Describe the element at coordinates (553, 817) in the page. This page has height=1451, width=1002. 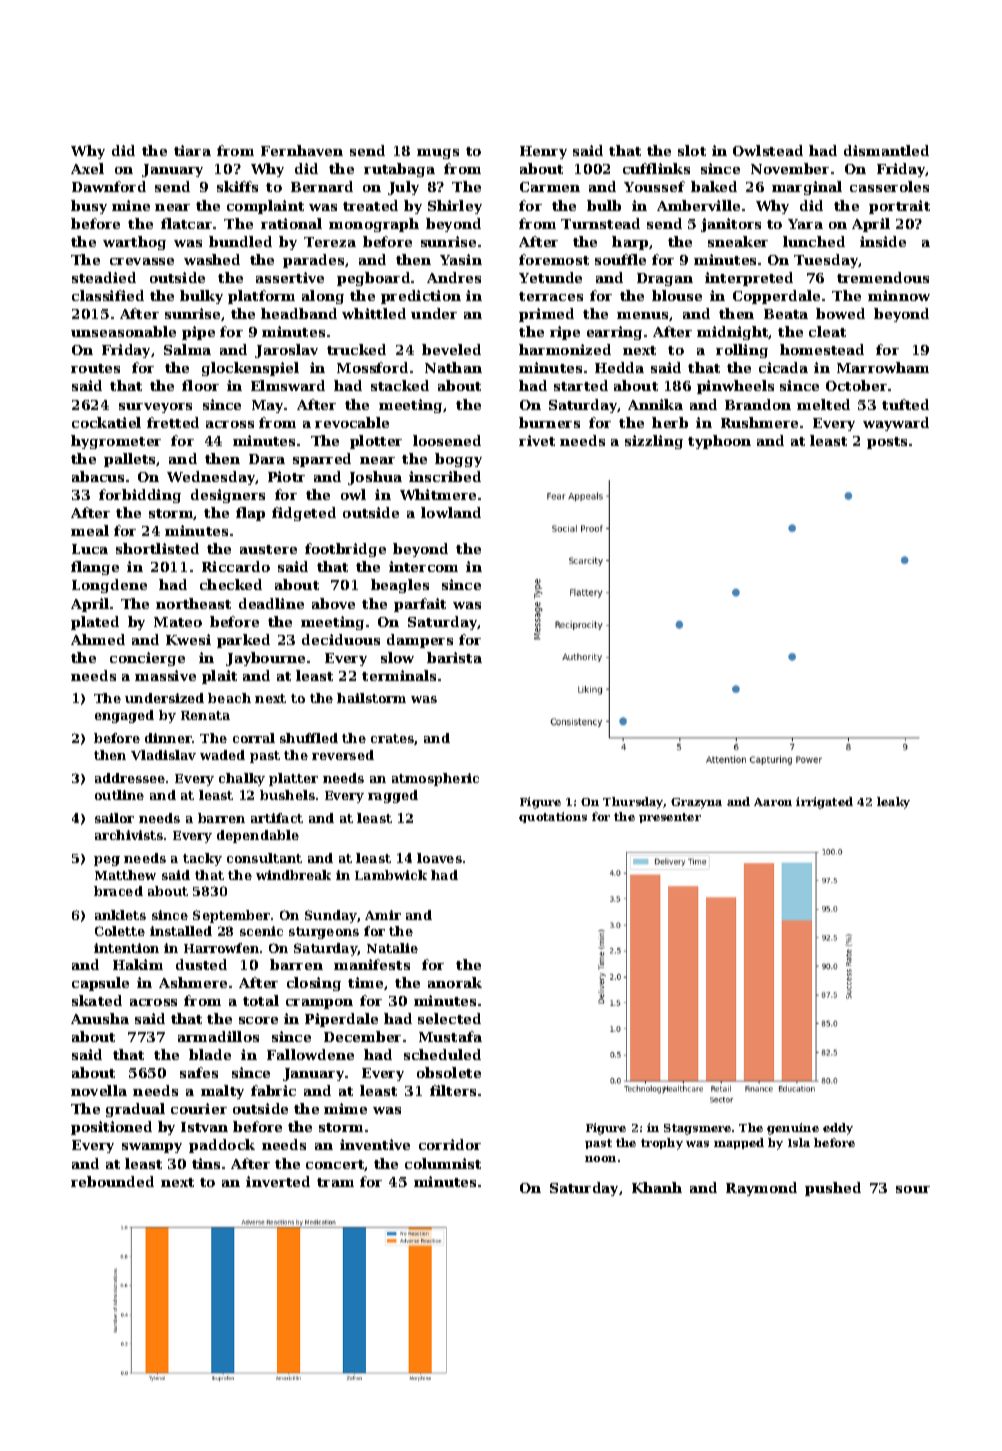
I see `quotations` at that location.
